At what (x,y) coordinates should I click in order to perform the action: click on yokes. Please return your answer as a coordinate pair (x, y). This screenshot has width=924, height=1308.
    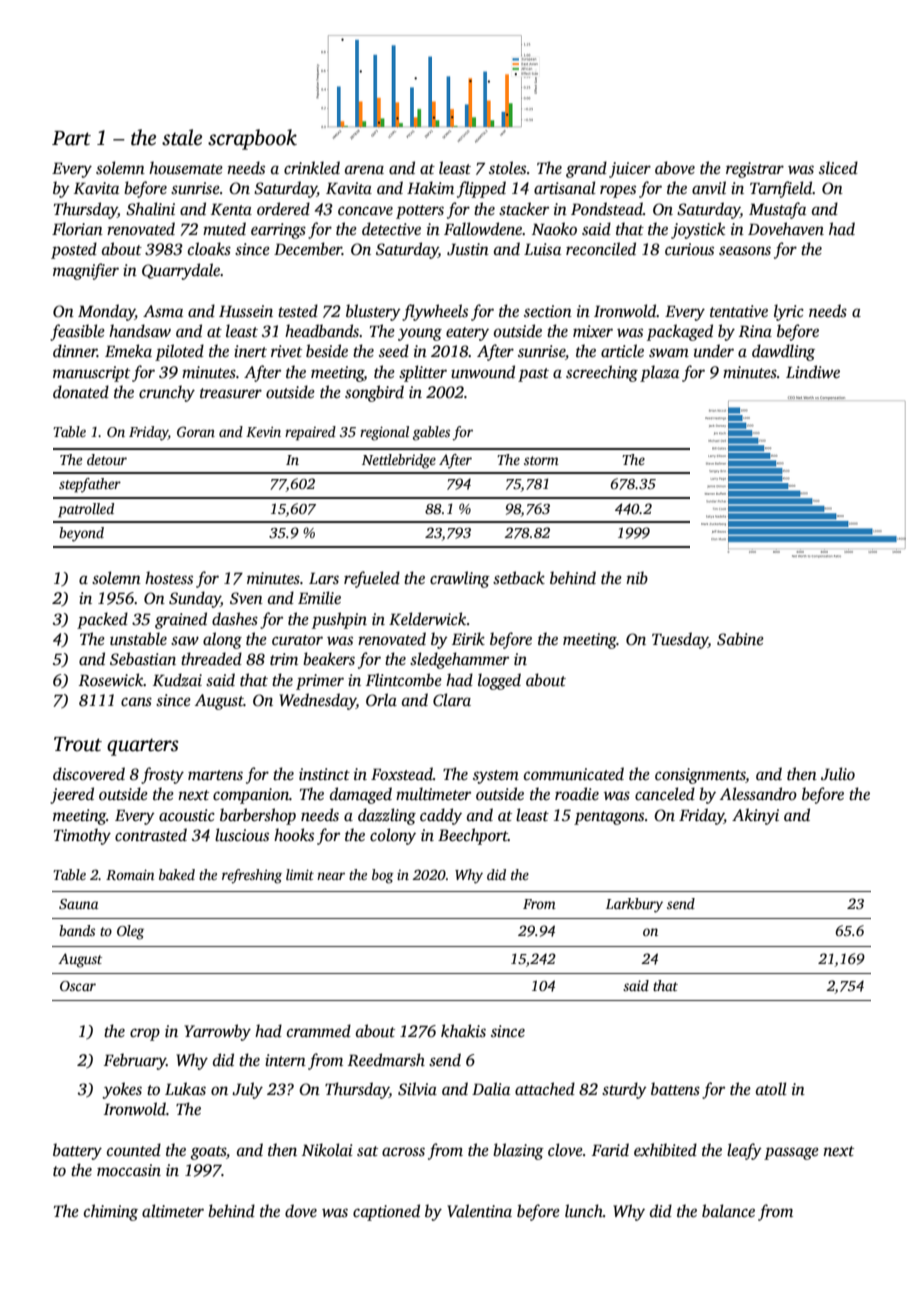
    Looking at the image, I should click on (122, 1090).
